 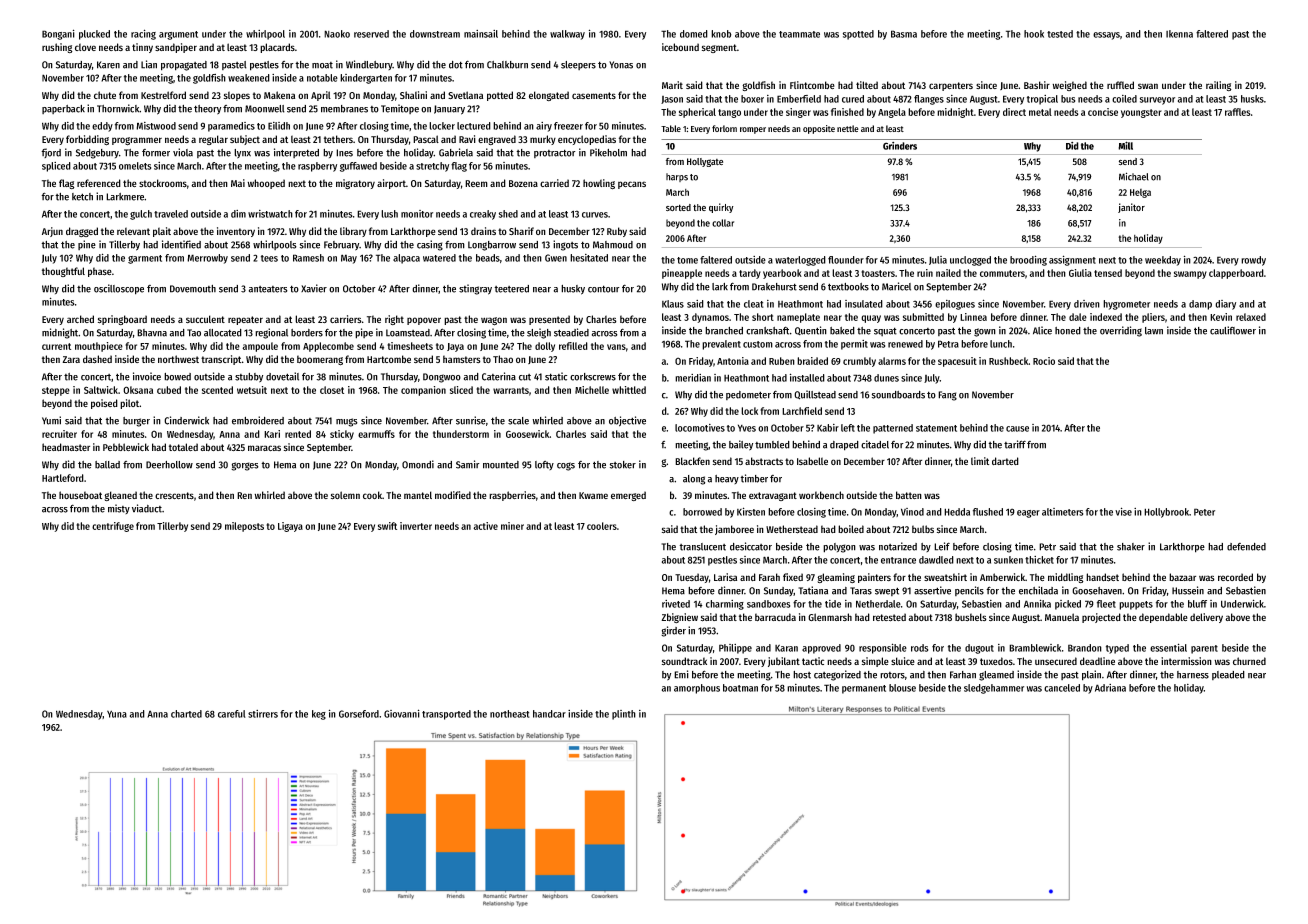 I want to click on carriers, so click(x=346, y=319).
